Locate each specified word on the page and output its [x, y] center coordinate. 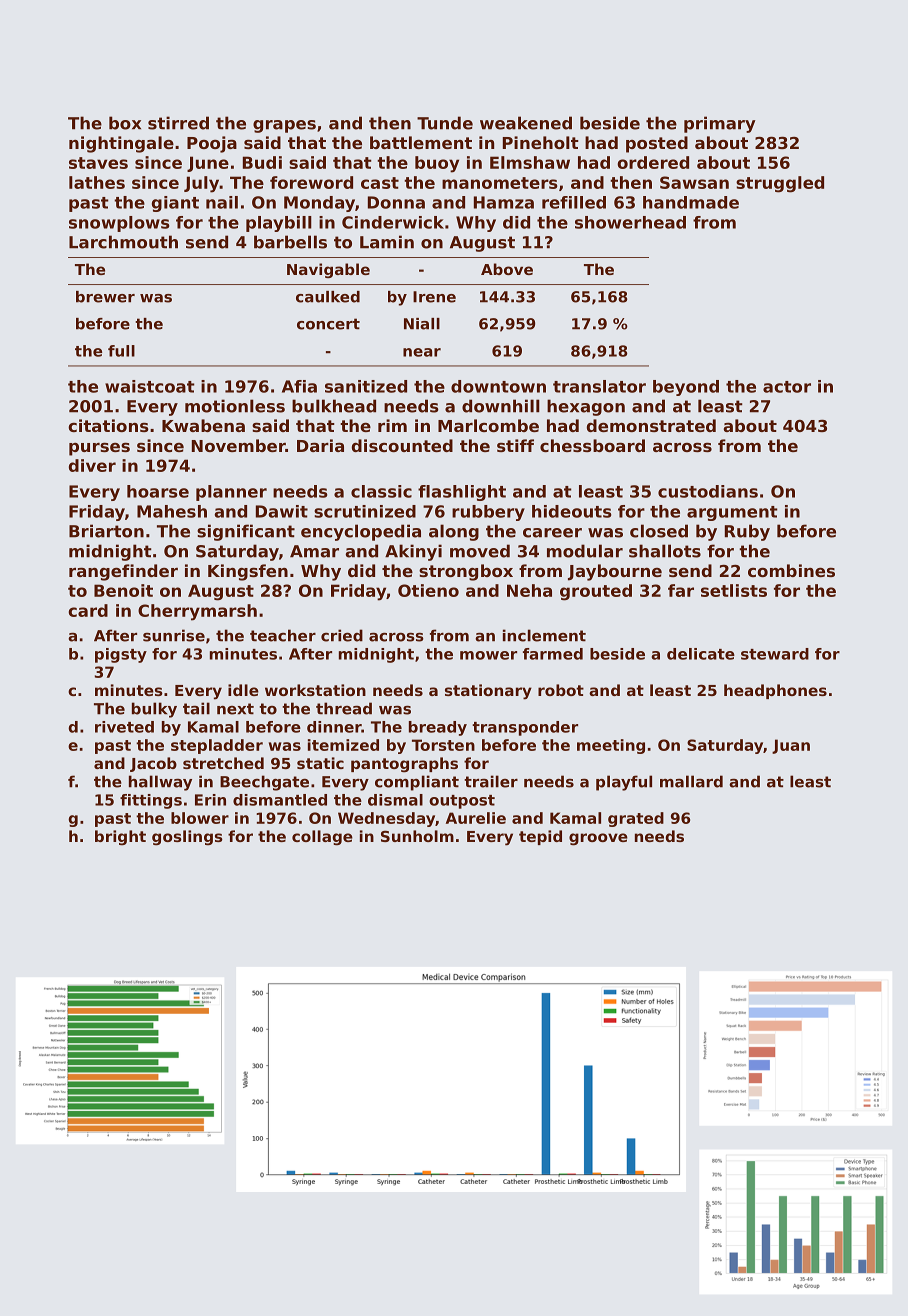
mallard [691, 781]
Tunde [445, 123]
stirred [178, 123]
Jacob [153, 764]
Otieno [428, 590]
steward [775, 654]
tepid [540, 837]
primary [720, 124]
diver [92, 465]
